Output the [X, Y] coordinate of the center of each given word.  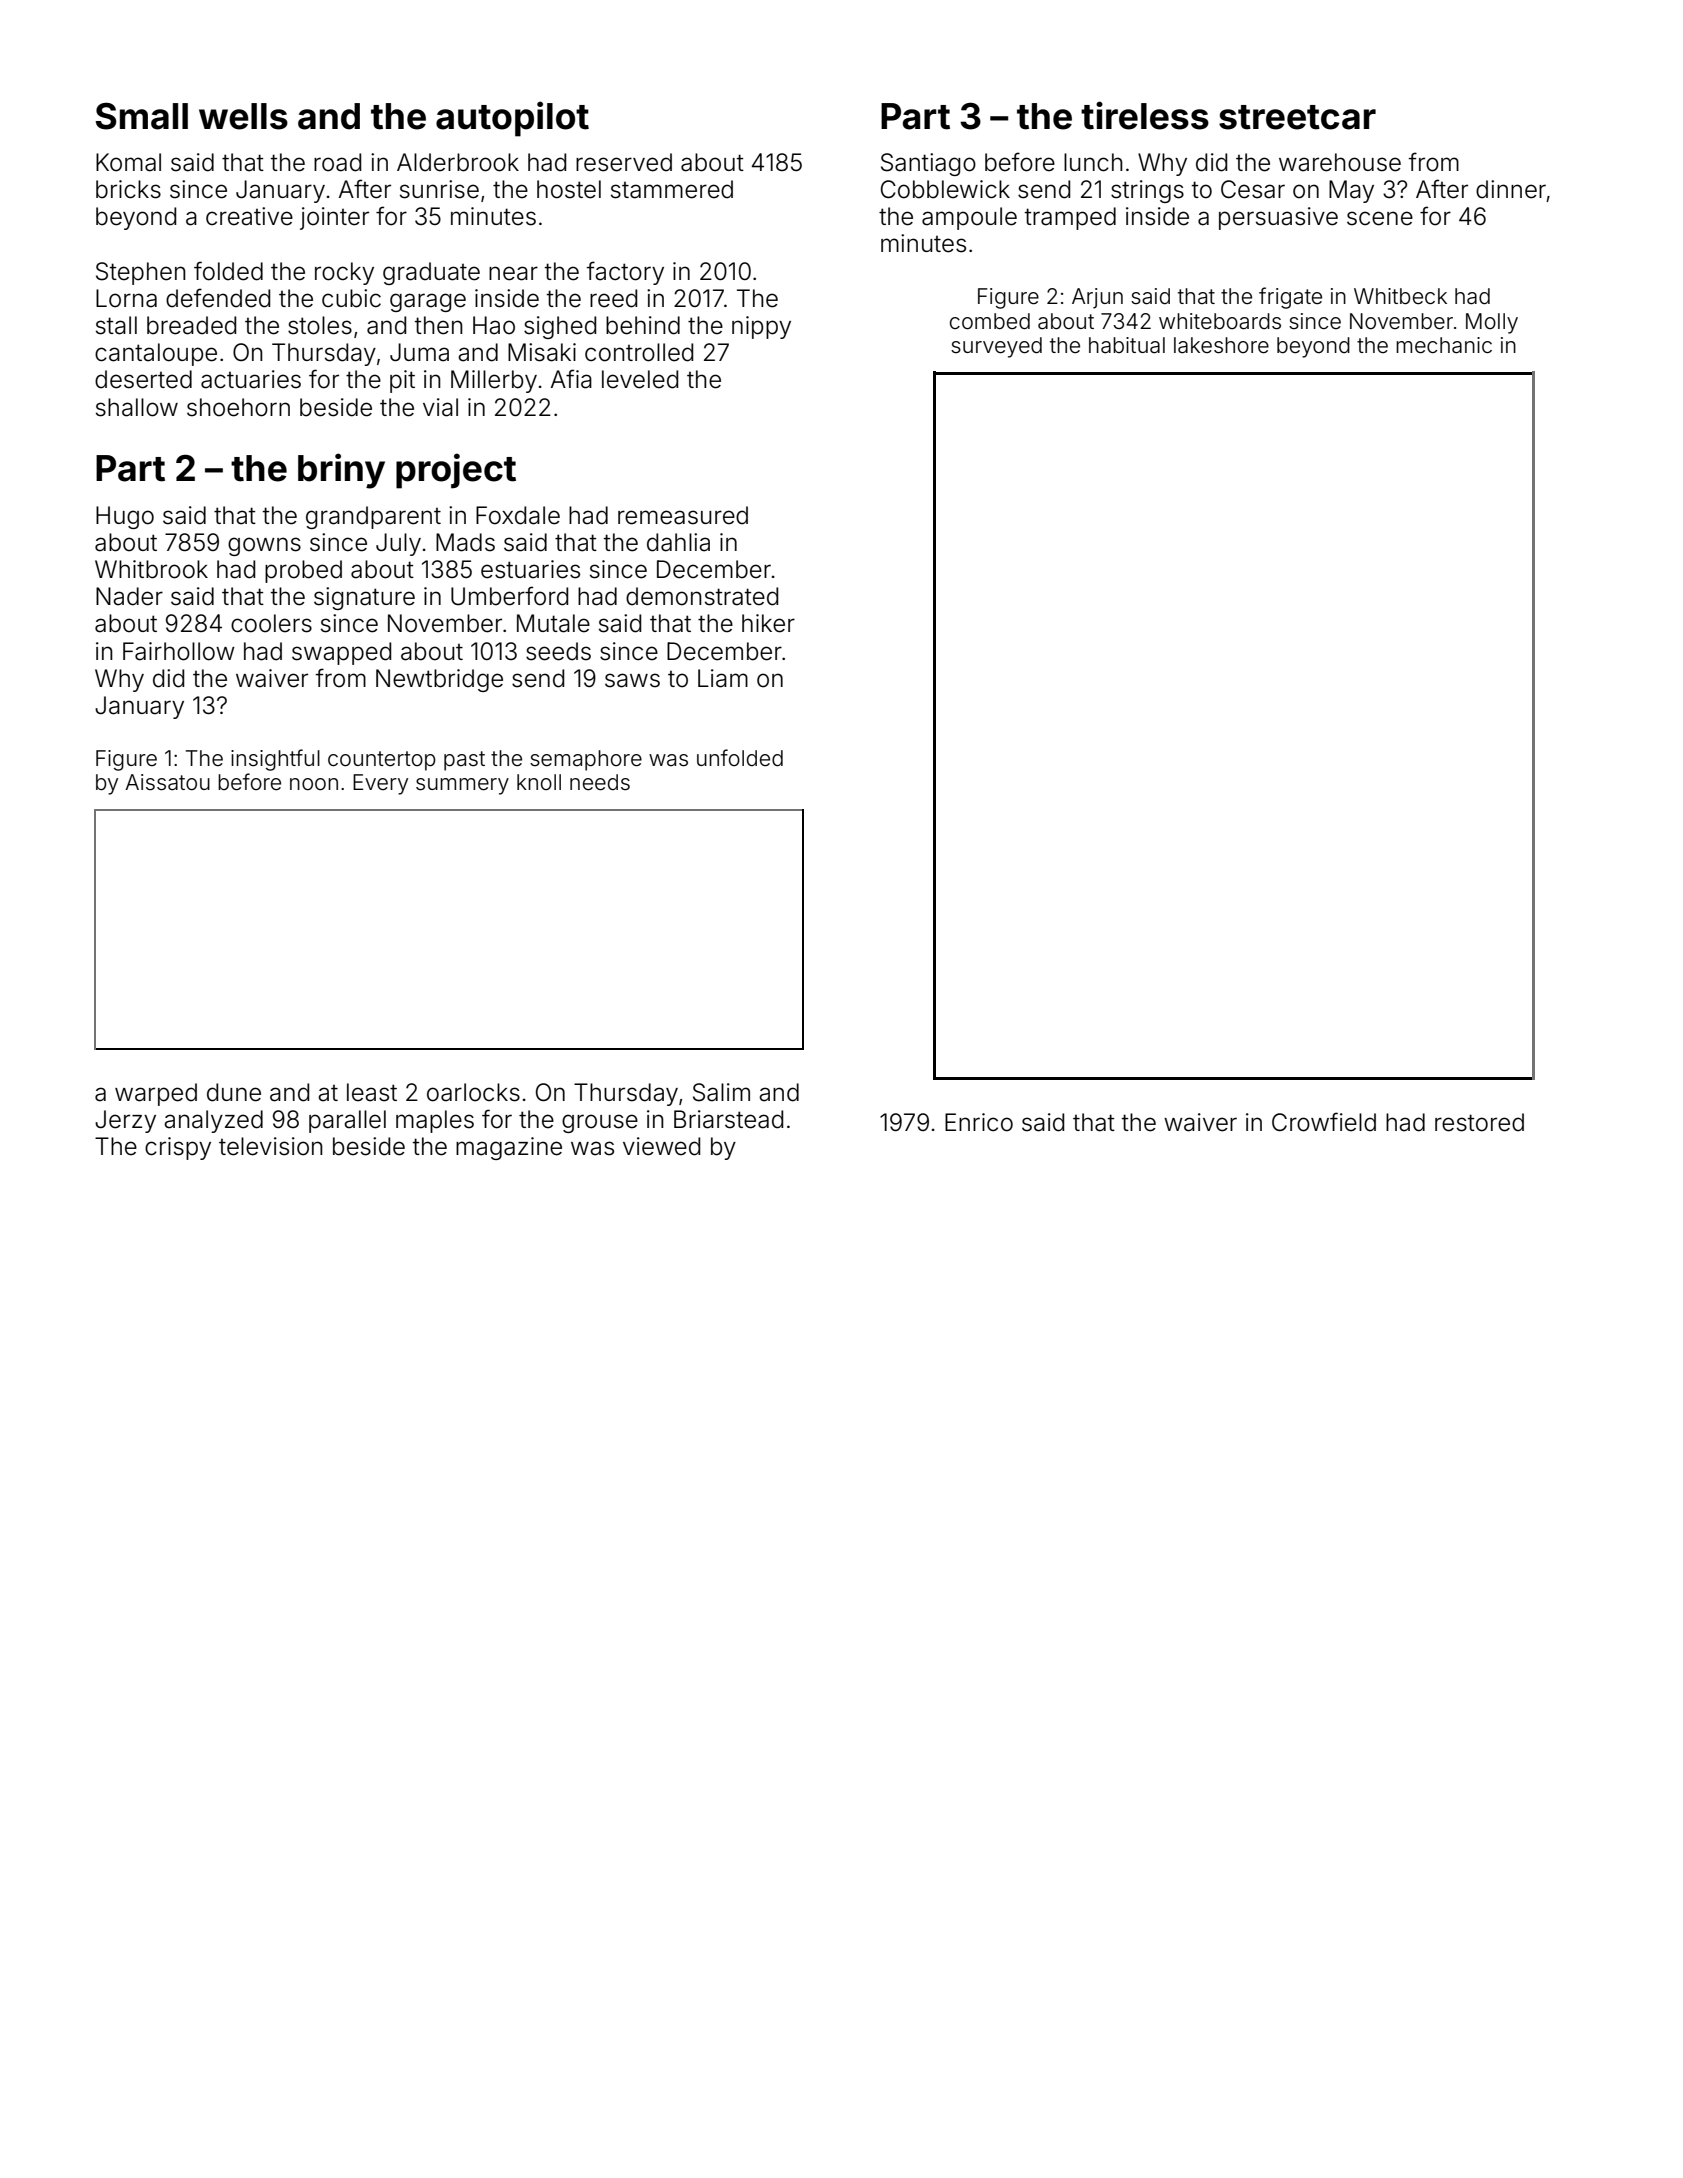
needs [600, 782]
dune [234, 1092]
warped [156, 1094]
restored [1479, 1122]
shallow [137, 407]
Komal [128, 162]
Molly [1492, 323]
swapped [341, 653]
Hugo [125, 517]
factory [625, 273]
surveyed [996, 347]
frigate [1290, 298]
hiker [768, 623]
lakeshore [1221, 345]
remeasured [683, 515]
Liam [723, 678]
